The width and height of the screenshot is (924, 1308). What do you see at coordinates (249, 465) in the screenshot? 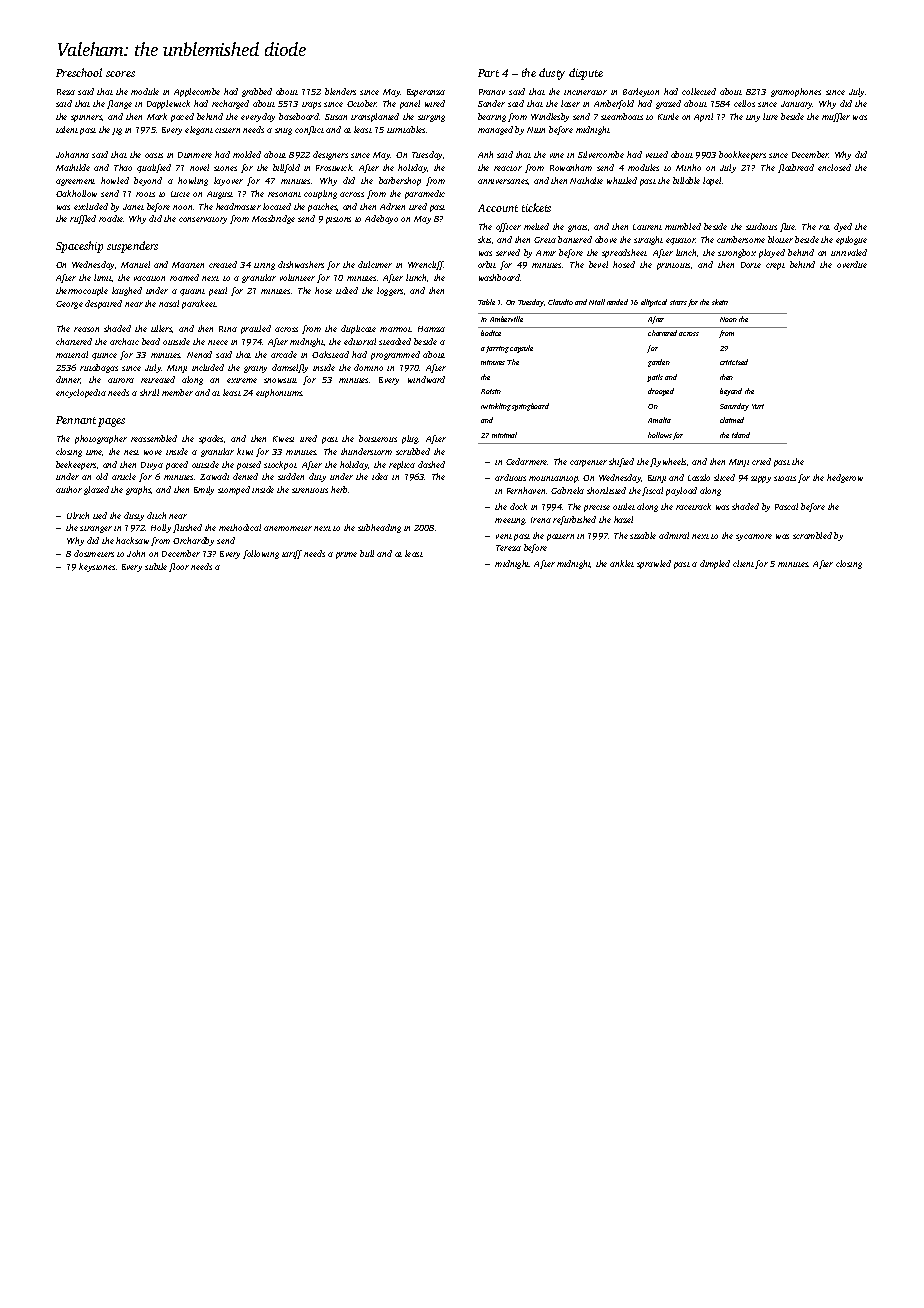
I see `poised` at bounding box center [249, 465].
